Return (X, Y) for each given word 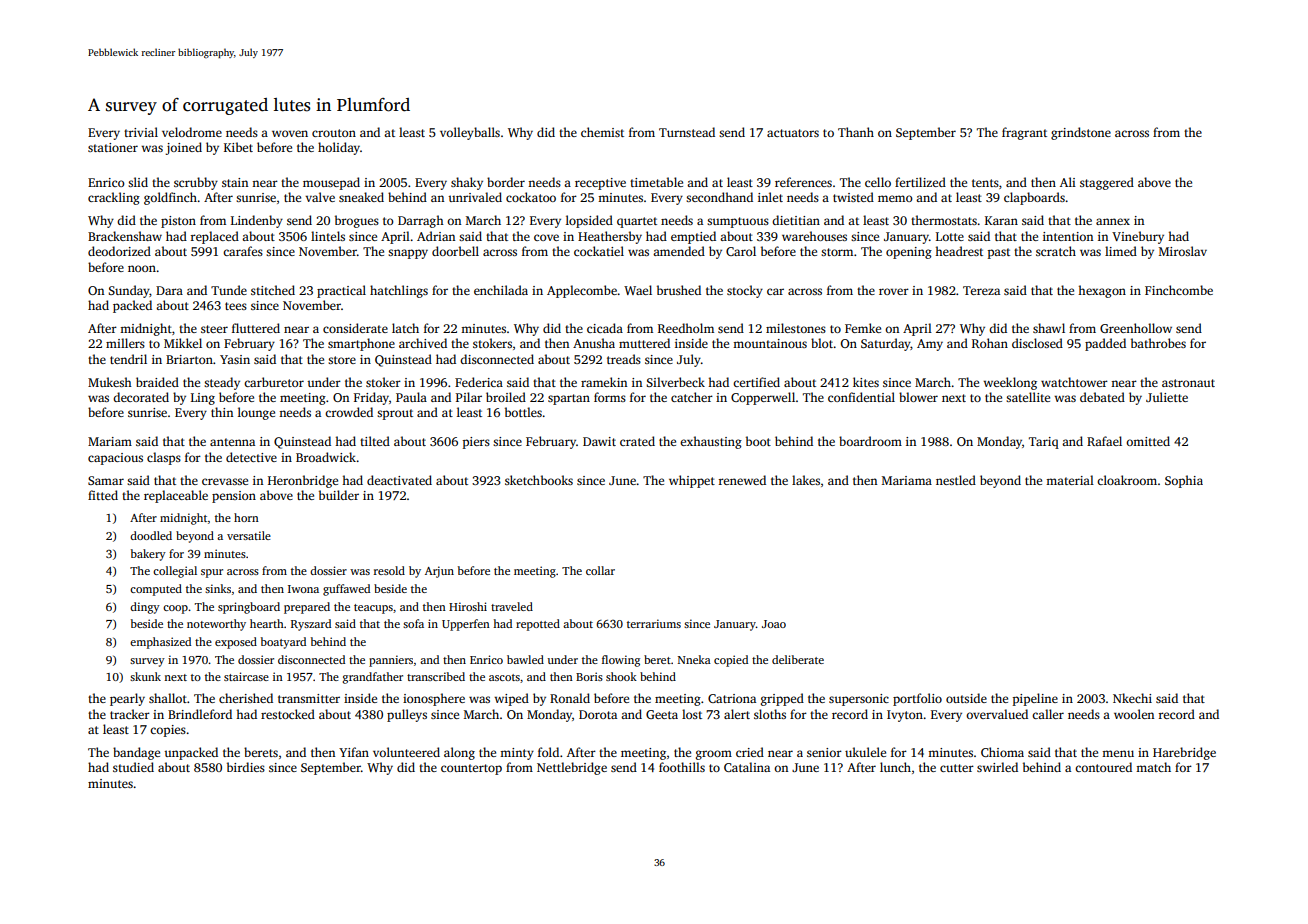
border (506, 182)
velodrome (192, 132)
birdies (246, 767)
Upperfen (466, 625)
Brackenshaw (125, 236)
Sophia (1184, 481)
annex (1113, 221)
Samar (106, 480)
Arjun (439, 572)
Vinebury (1138, 237)
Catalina (747, 767)
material (1070, 480)
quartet (637, 222)
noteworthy (216, 625)
